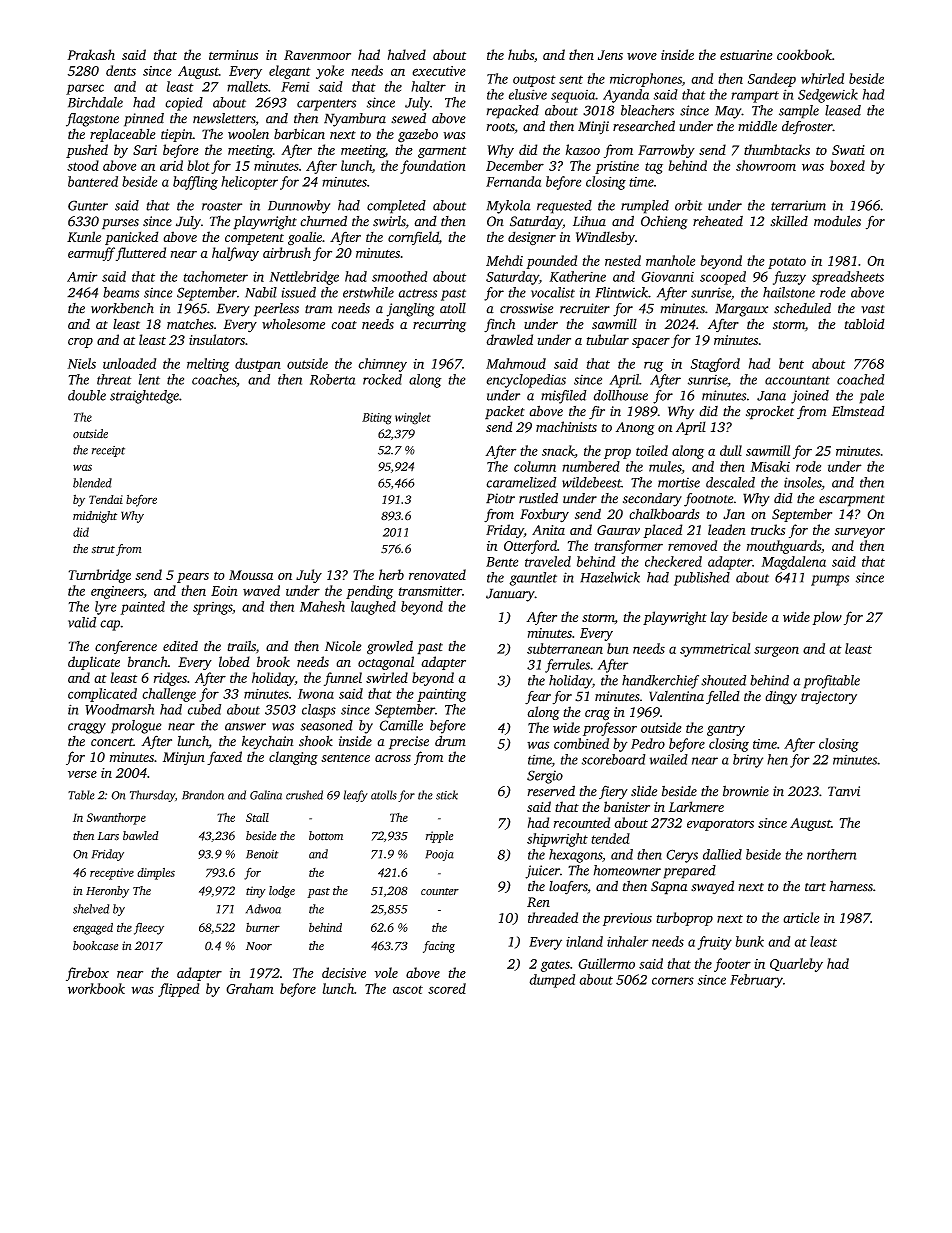 This image has width=952, height=1233. Describe the element at coordinates (770, 466) in the image. I see `Misaki` at that location.
